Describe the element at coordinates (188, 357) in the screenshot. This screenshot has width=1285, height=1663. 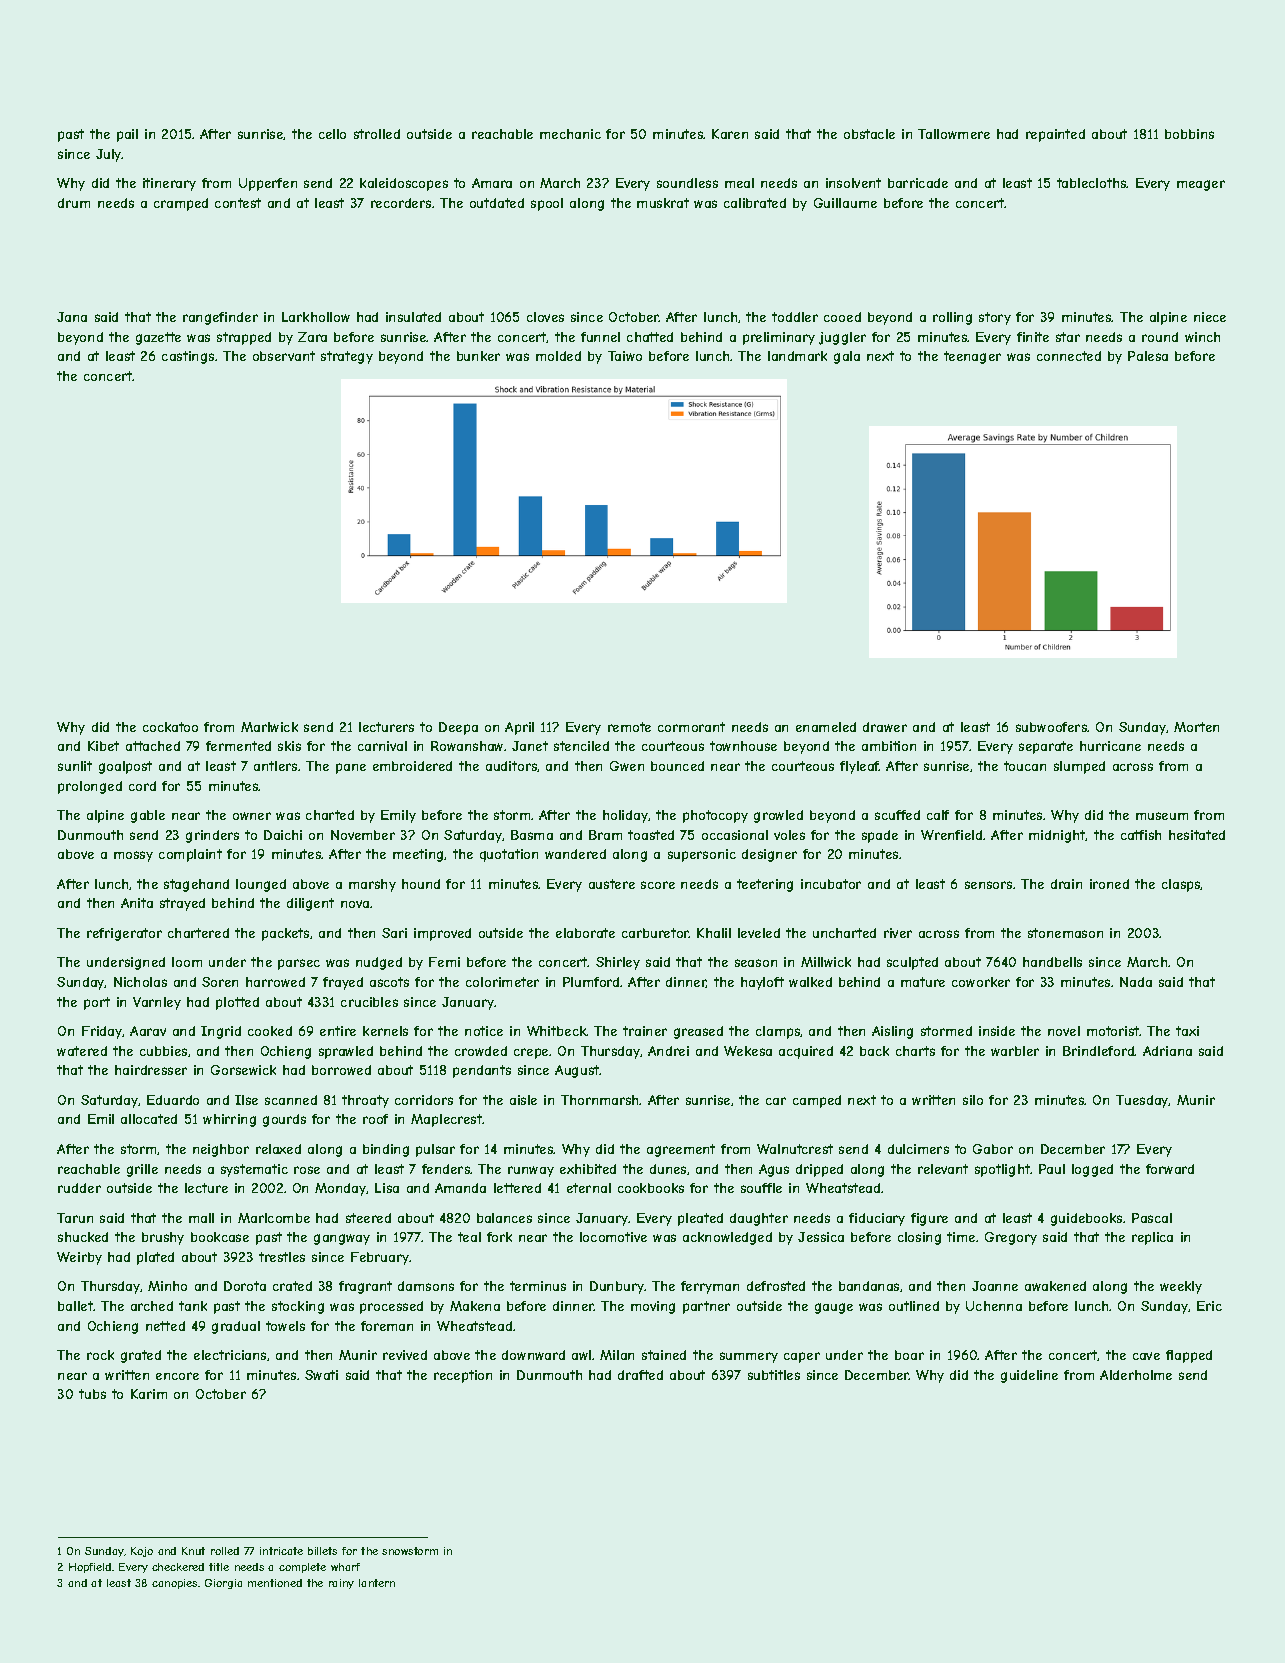
I see `castings` at that location.
